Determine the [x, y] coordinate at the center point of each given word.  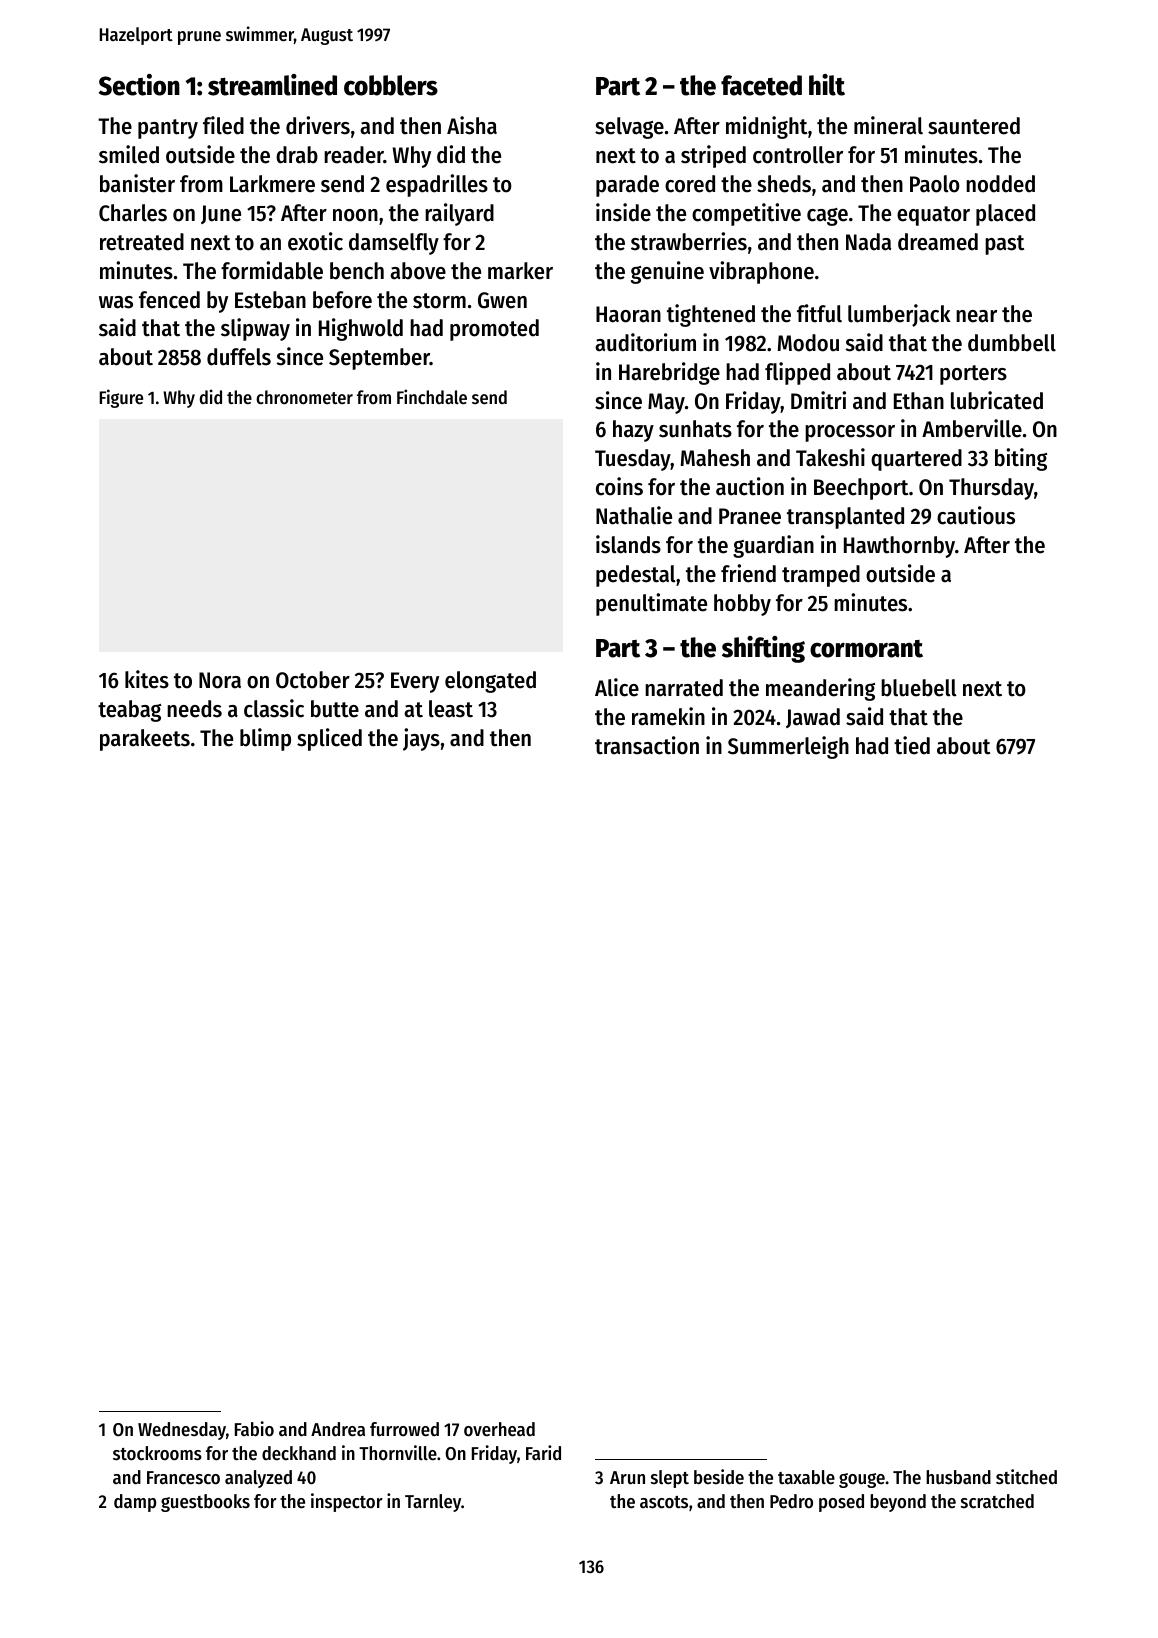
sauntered [974, 126]
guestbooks [205, 1503]
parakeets [145, 740]
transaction [647, 745]
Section [139, 85]
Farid [543, 1453]
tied [912, 745]
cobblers [391, 85]
